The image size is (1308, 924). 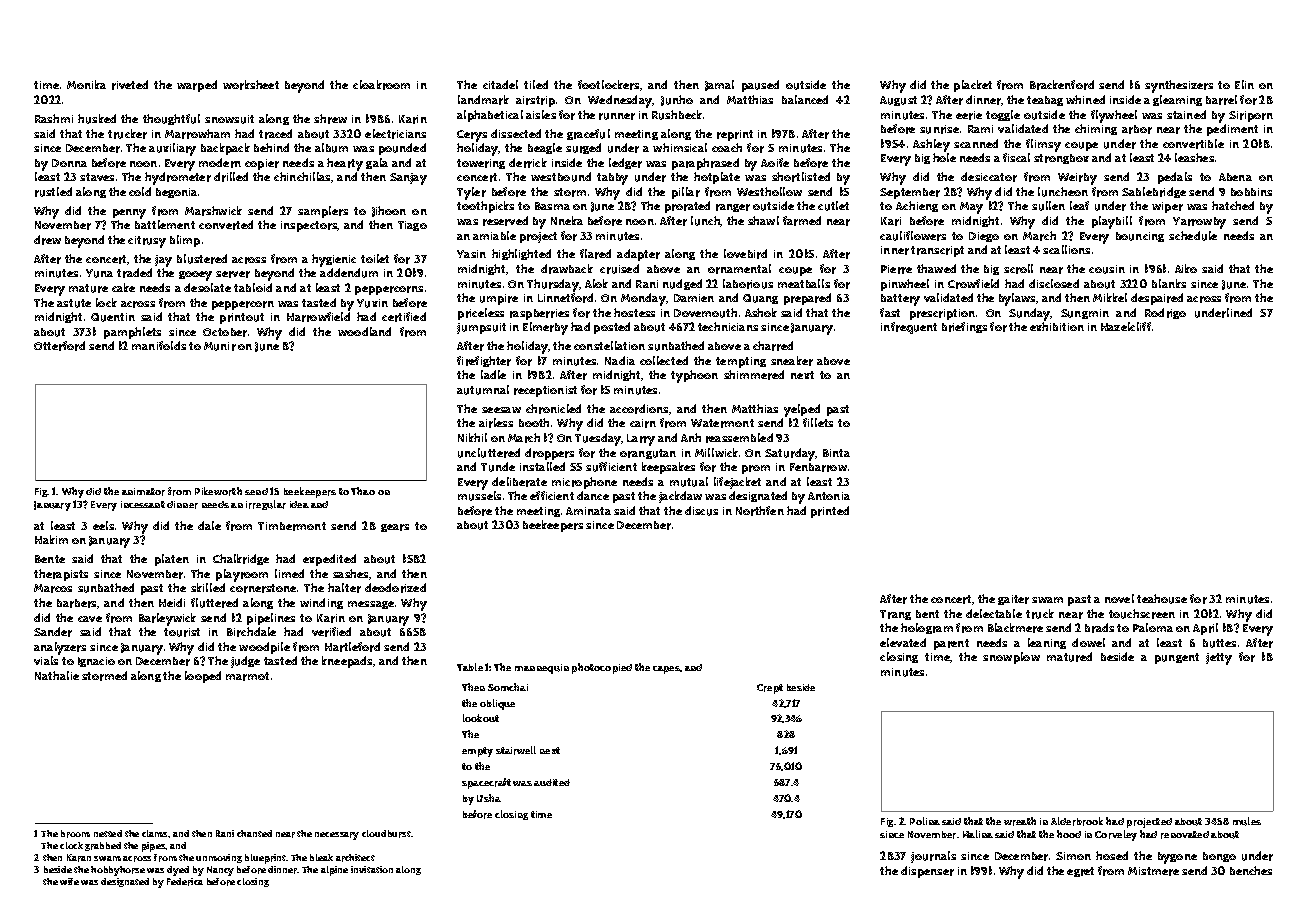 I want to click on jetty, so click(x=1219, y=659).
